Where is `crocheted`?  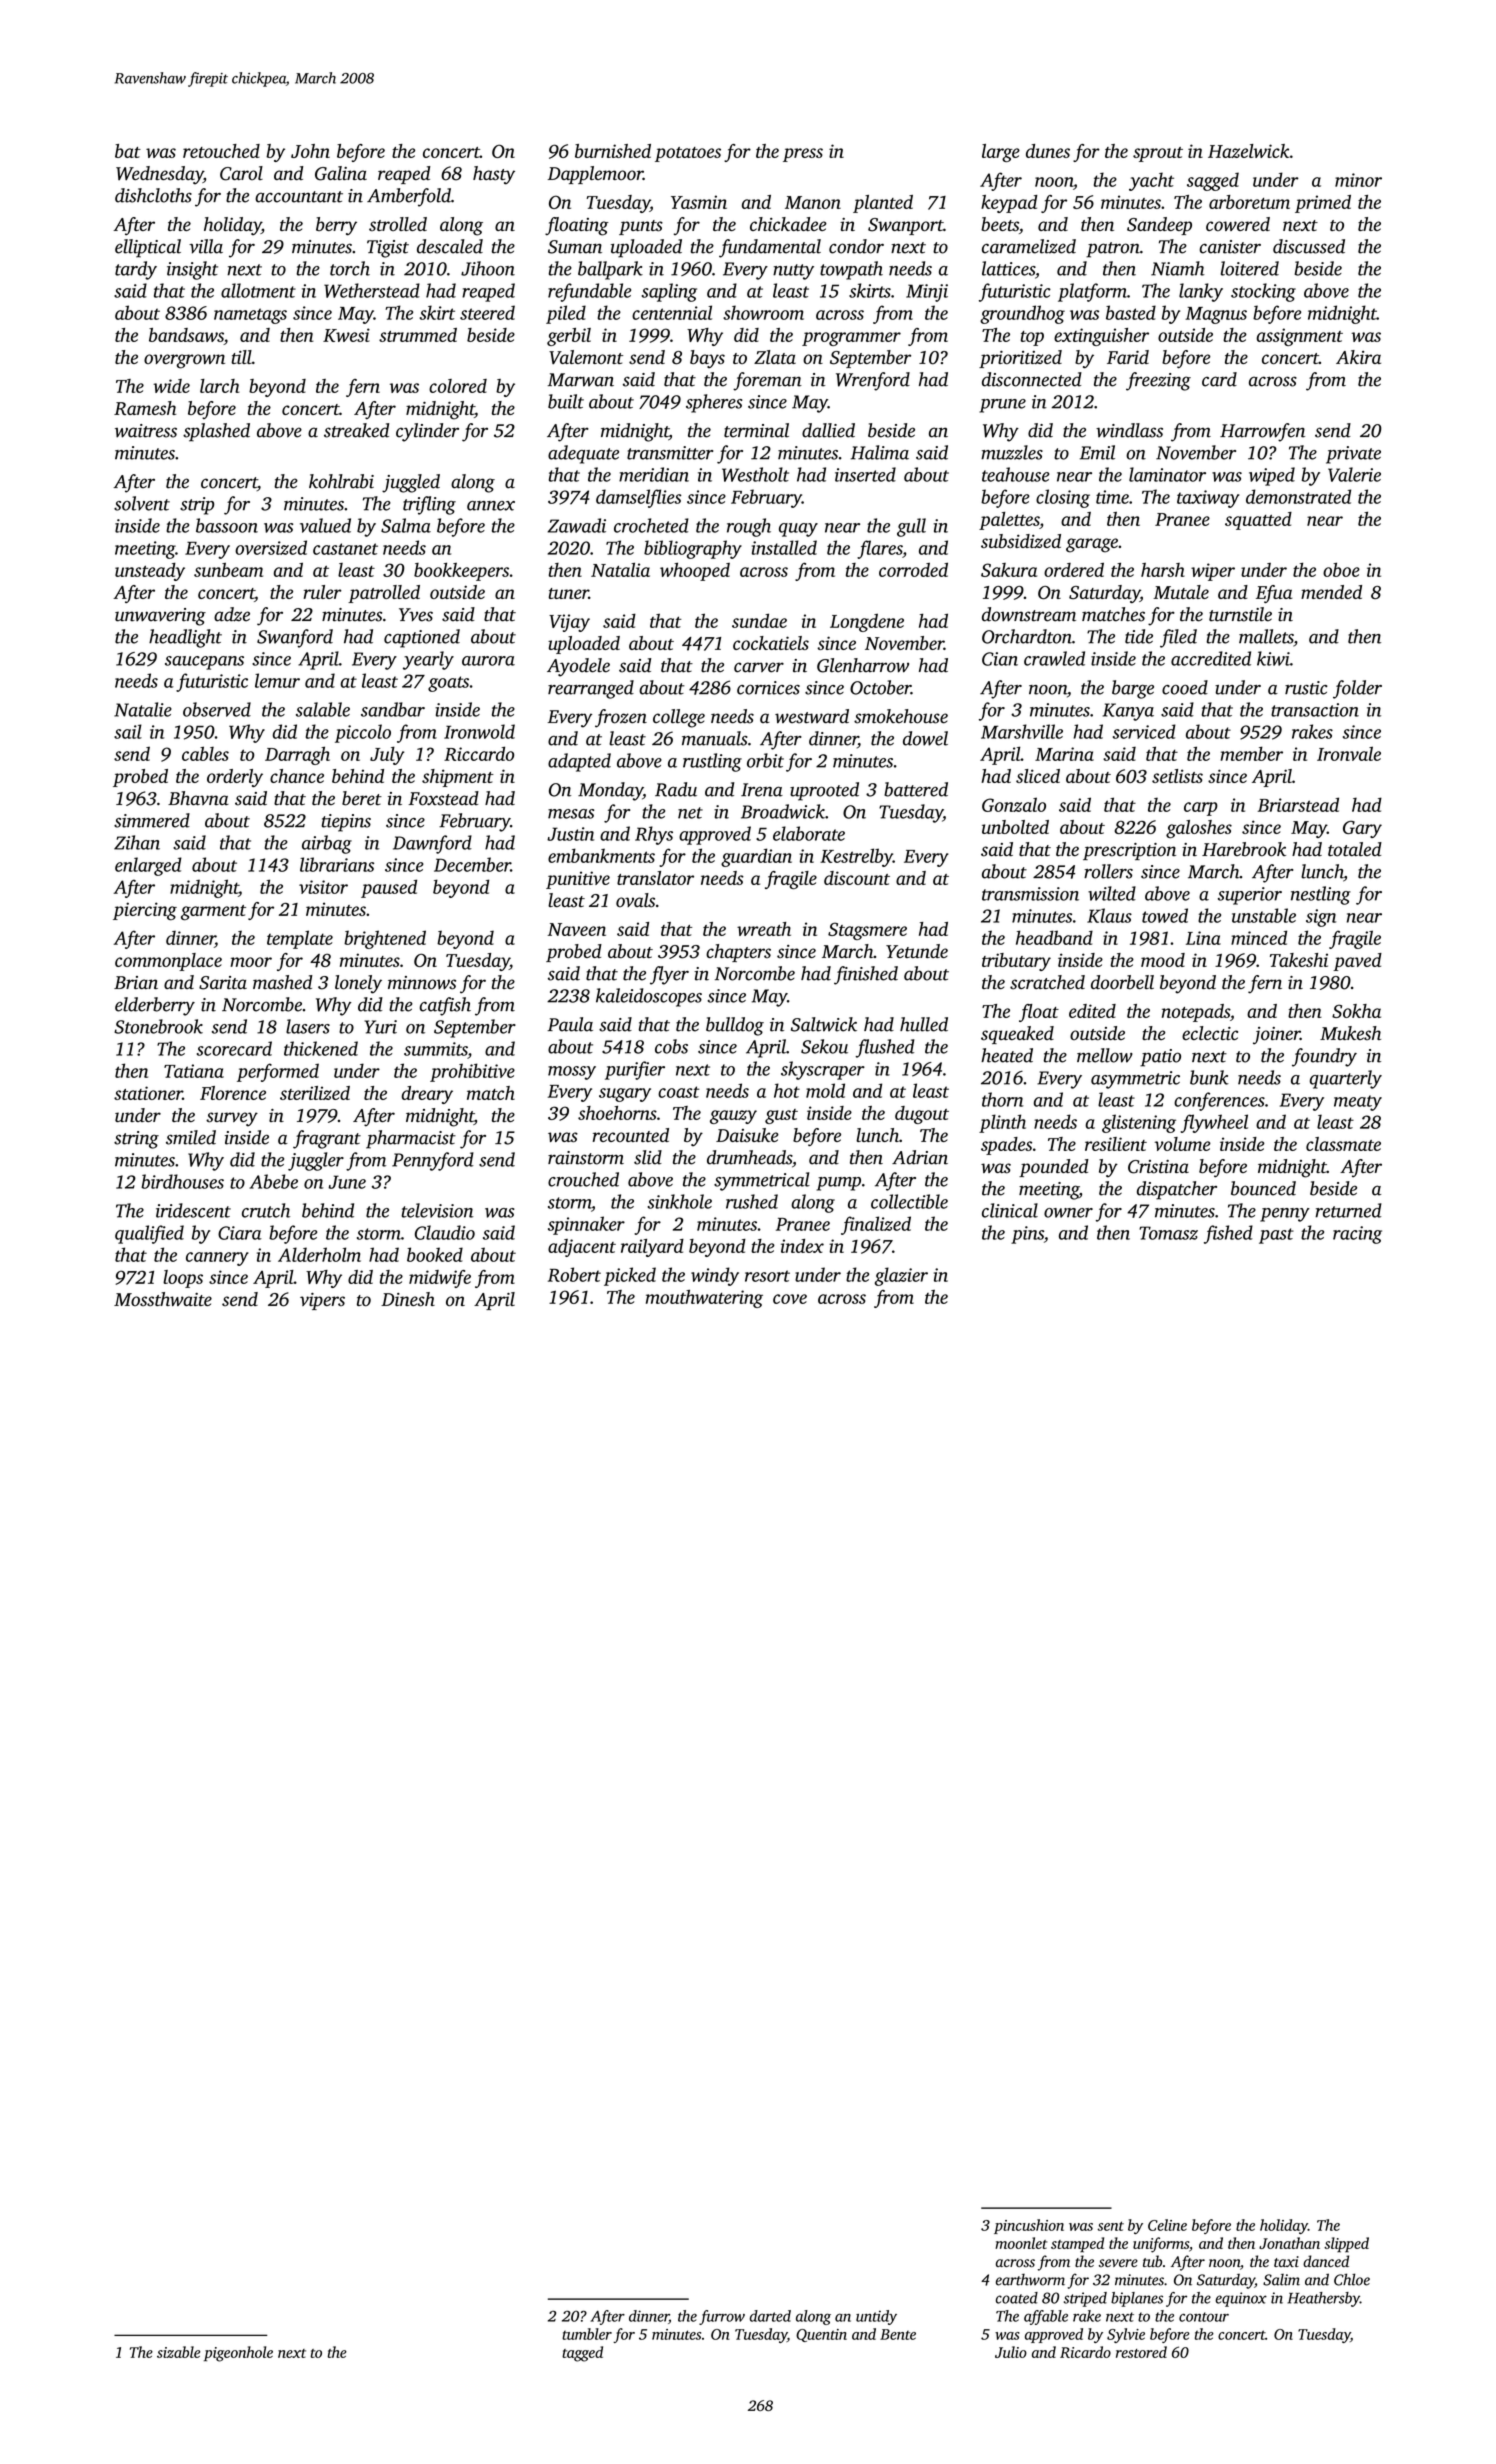 crocheted is located at coordinates (651, 525).
